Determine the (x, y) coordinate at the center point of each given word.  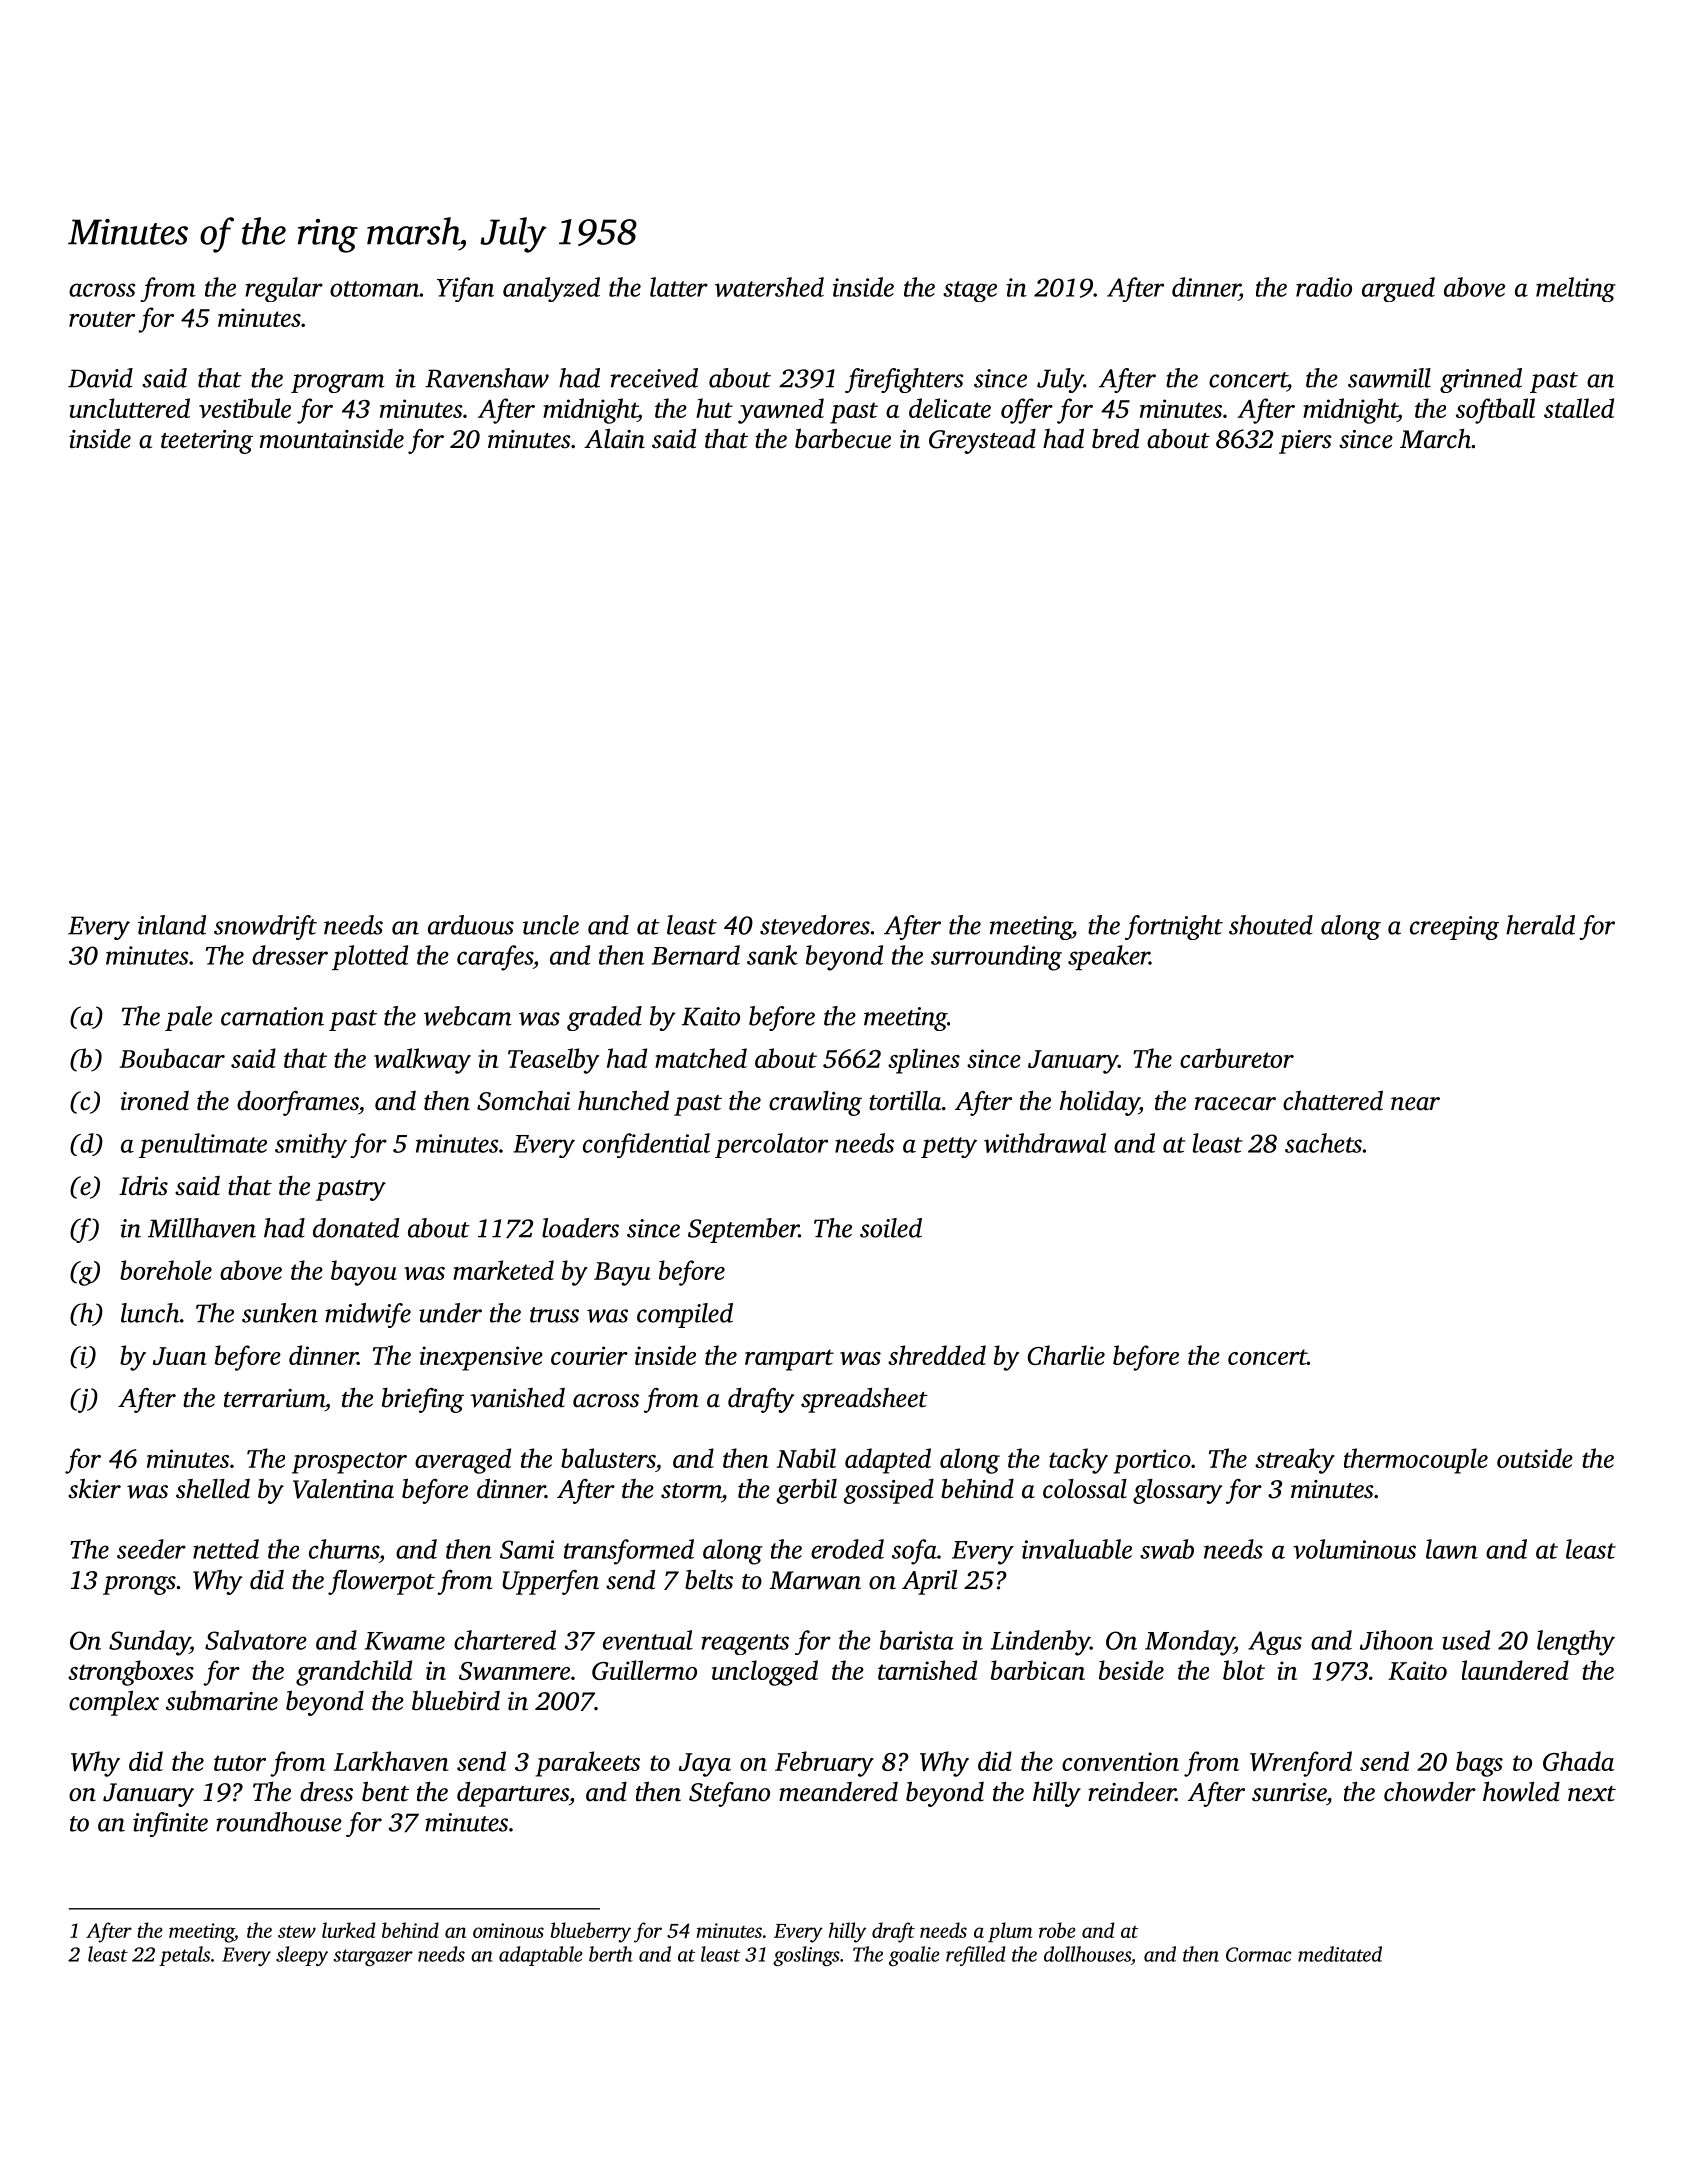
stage (970, 291)
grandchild (354, 1673)
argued (1398, 289)
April (929, 1582)
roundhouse (279, 1822)
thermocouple (1416, 1461)
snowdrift (265, 927)
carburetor (1237, 1058)
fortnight (1174, 927)
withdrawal (1045, 1143)
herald (1540, 925)
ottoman (375, 289)
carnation (272, 1016)
